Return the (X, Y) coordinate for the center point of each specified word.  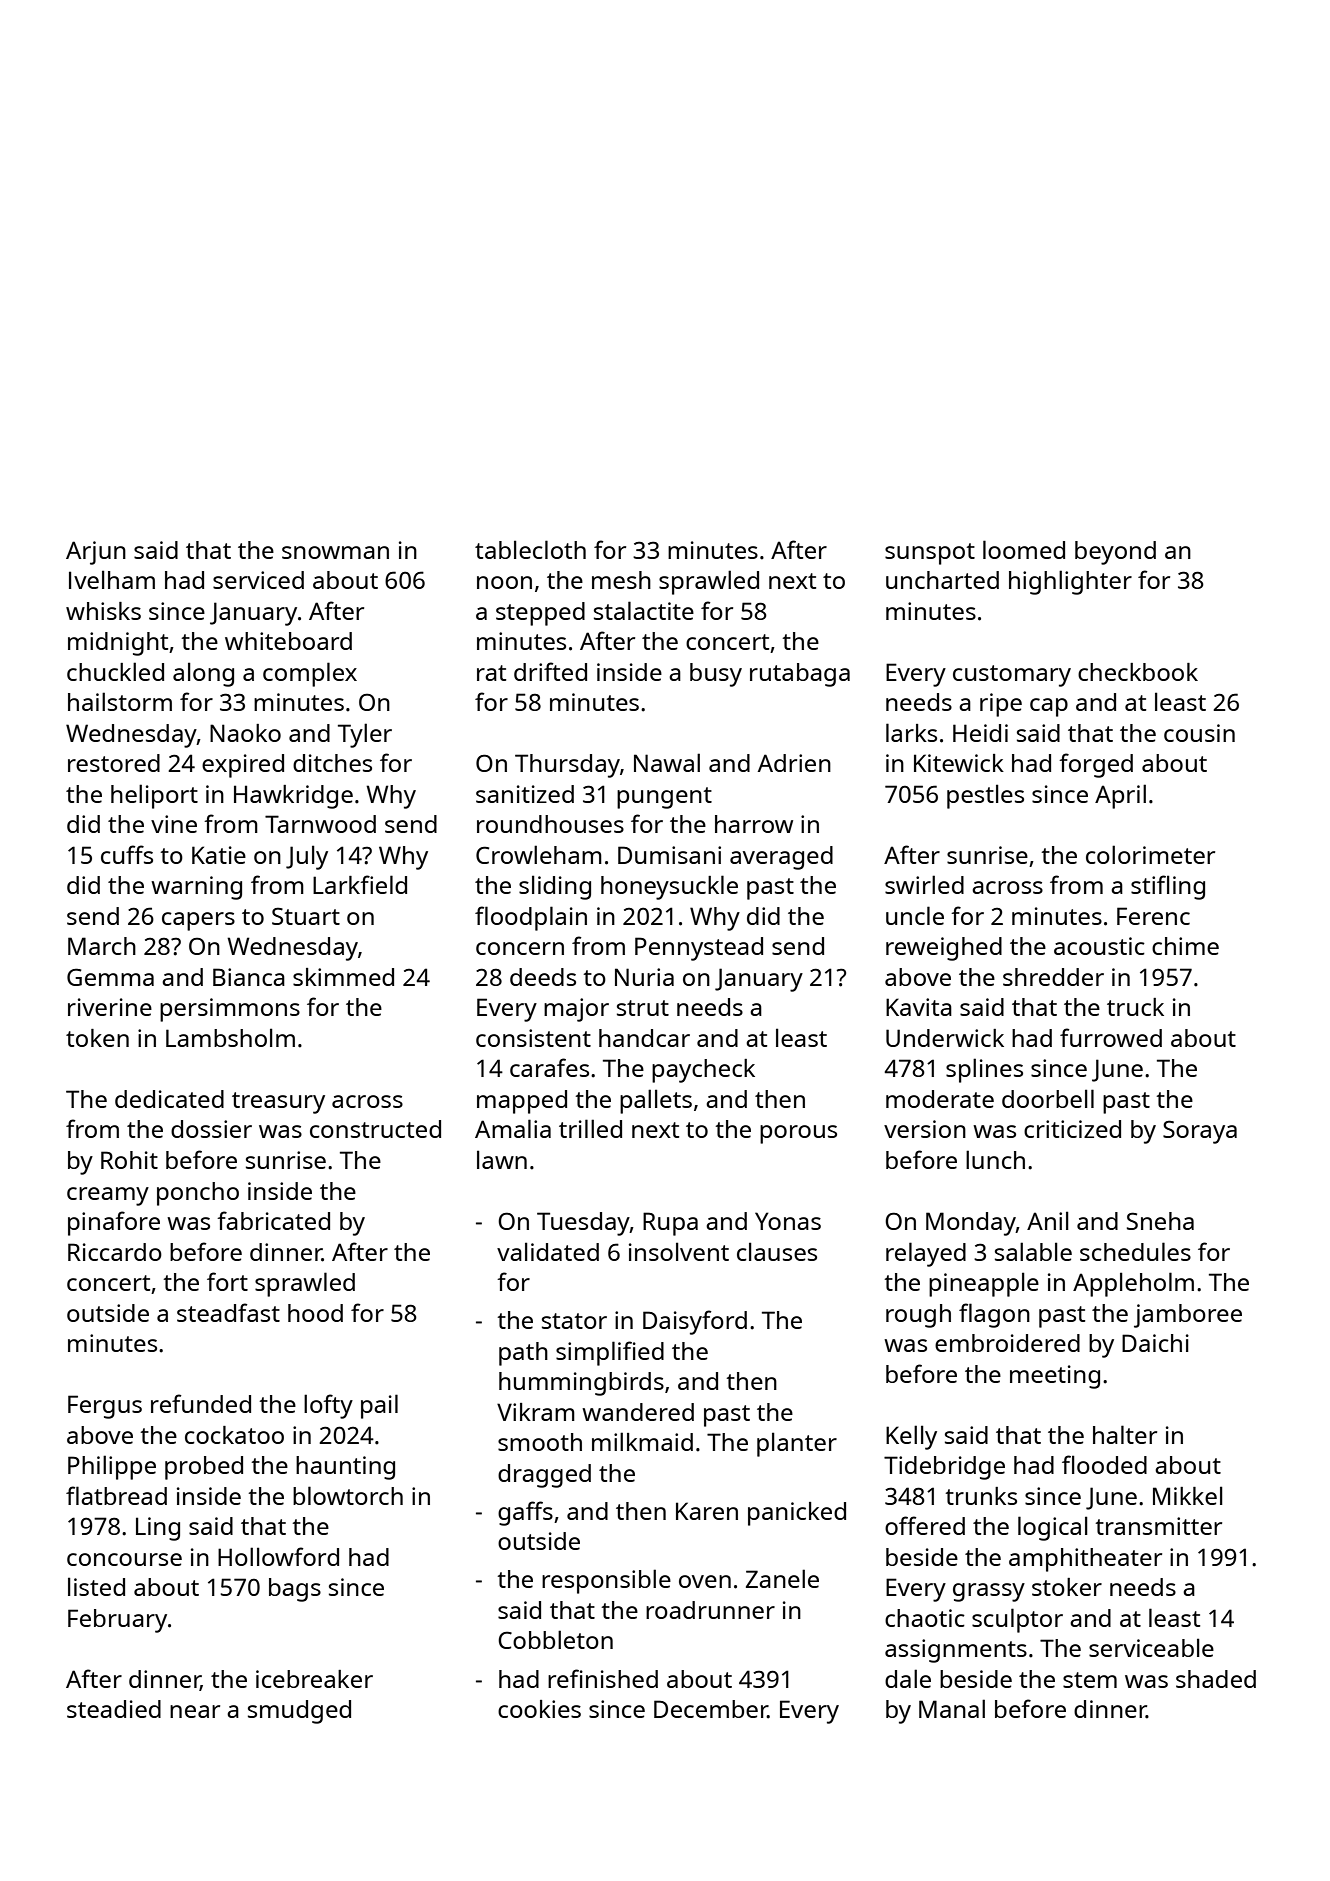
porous (798, 1134)
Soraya (1200, 1132)
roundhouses (550, 824)
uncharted (942, 580)
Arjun (96, 553)
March (102, 946)
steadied (114, 1709)
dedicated (169, 1099)
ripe (1001, 705)
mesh (621, 580)
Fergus (105, 1407)
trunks (981, 1496)
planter (797, 1444)
